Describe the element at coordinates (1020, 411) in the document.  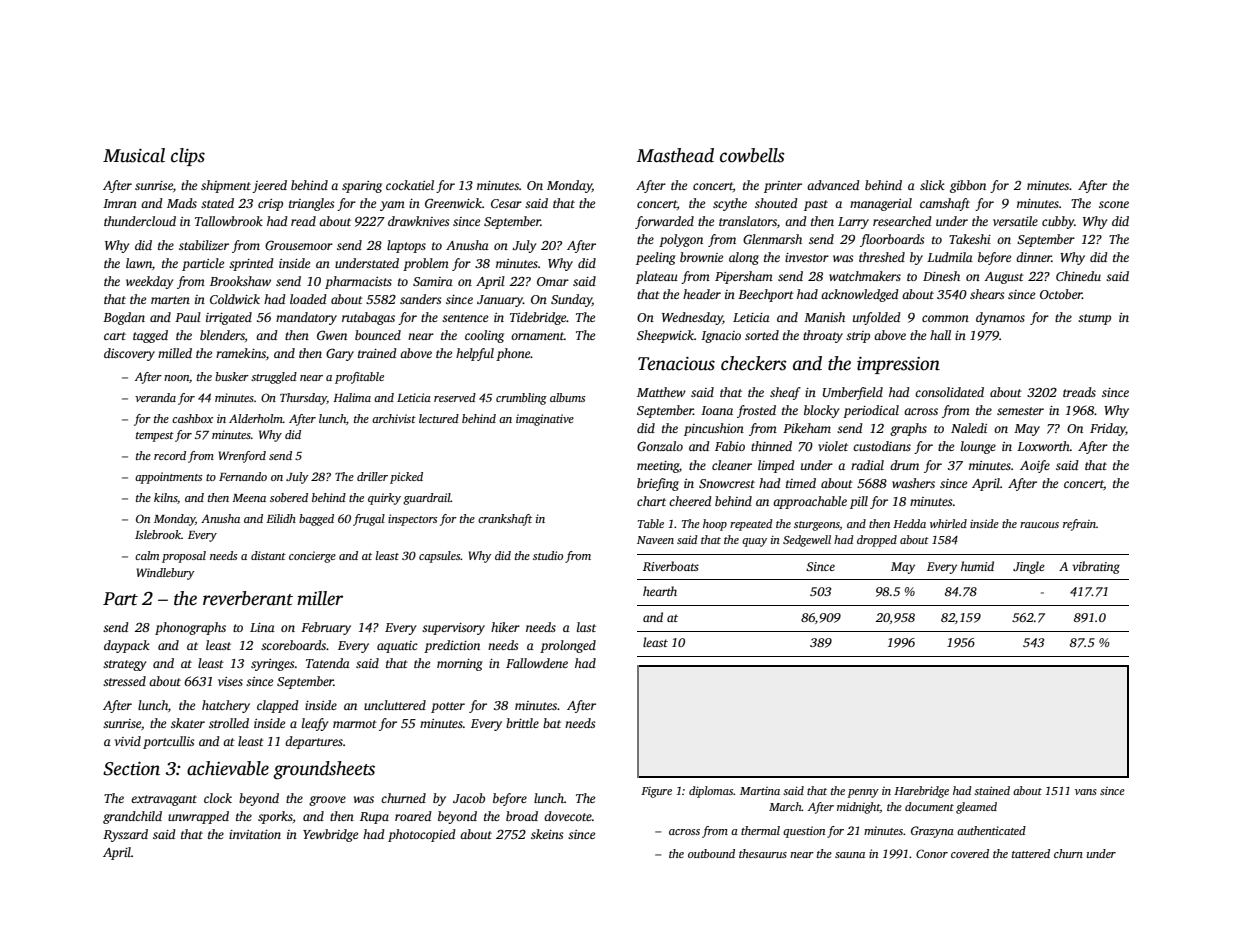
I see `semester` at that location.
